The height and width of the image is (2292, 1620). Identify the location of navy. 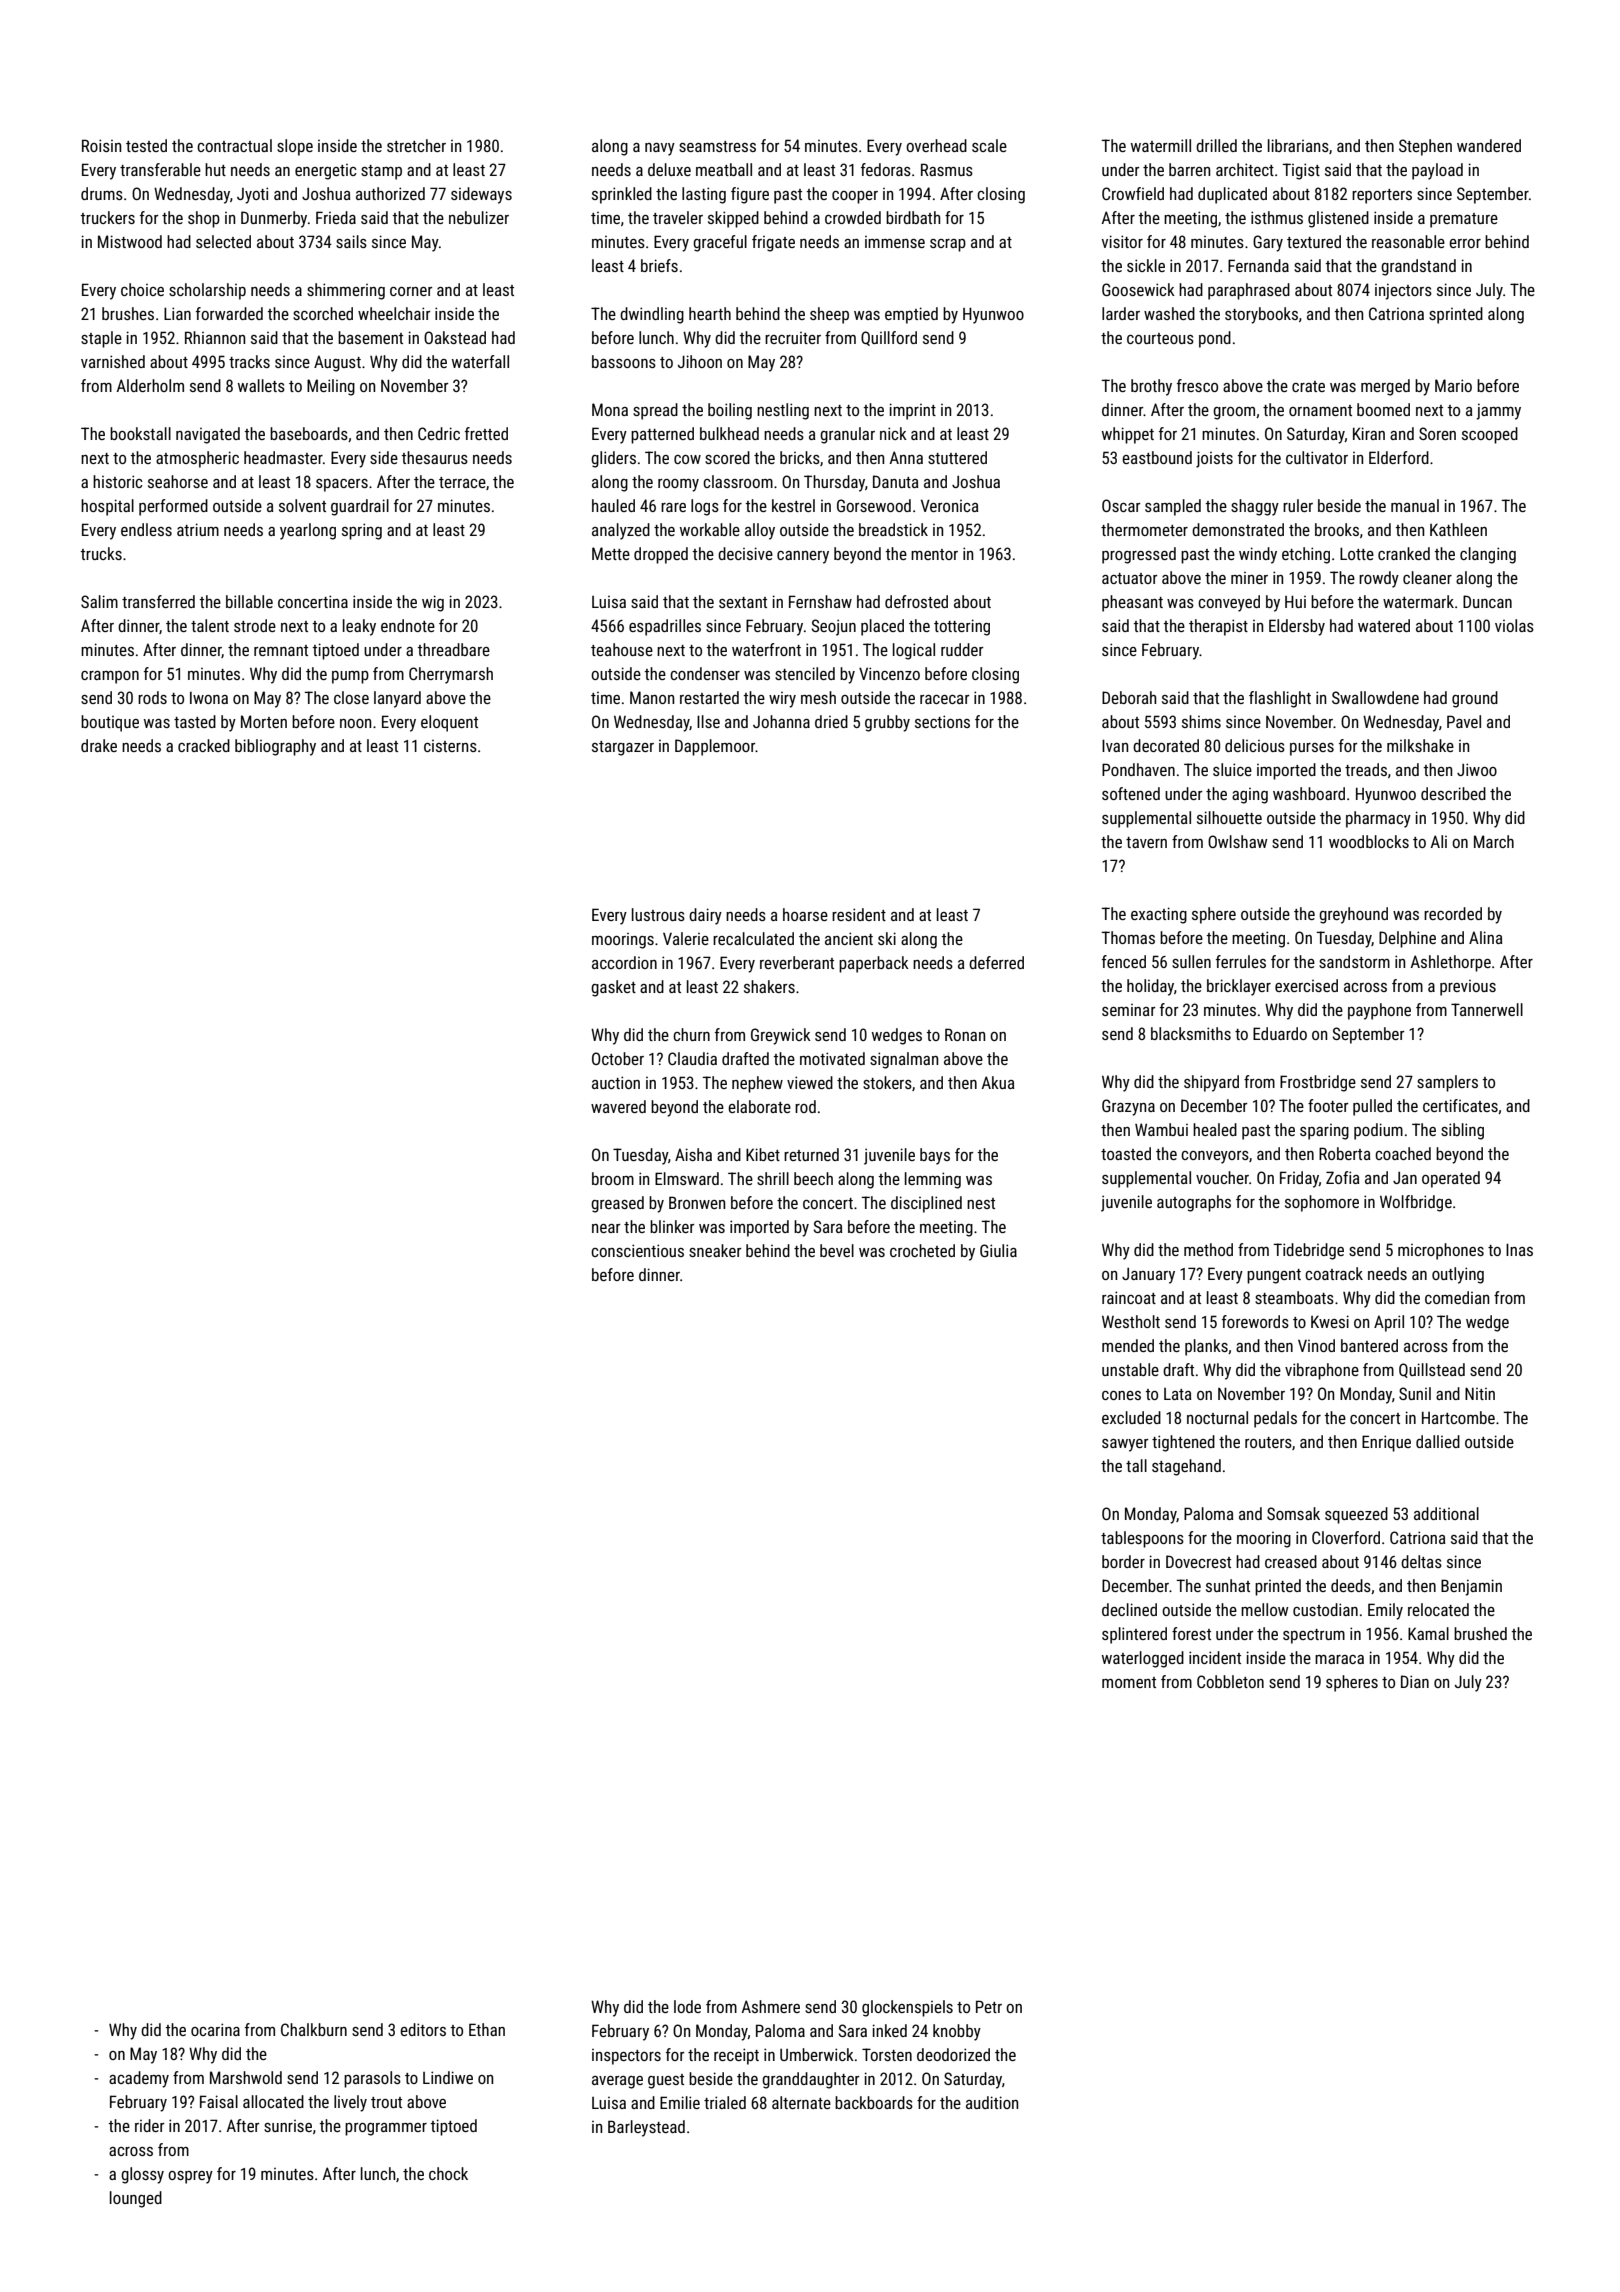
(660, 149).
